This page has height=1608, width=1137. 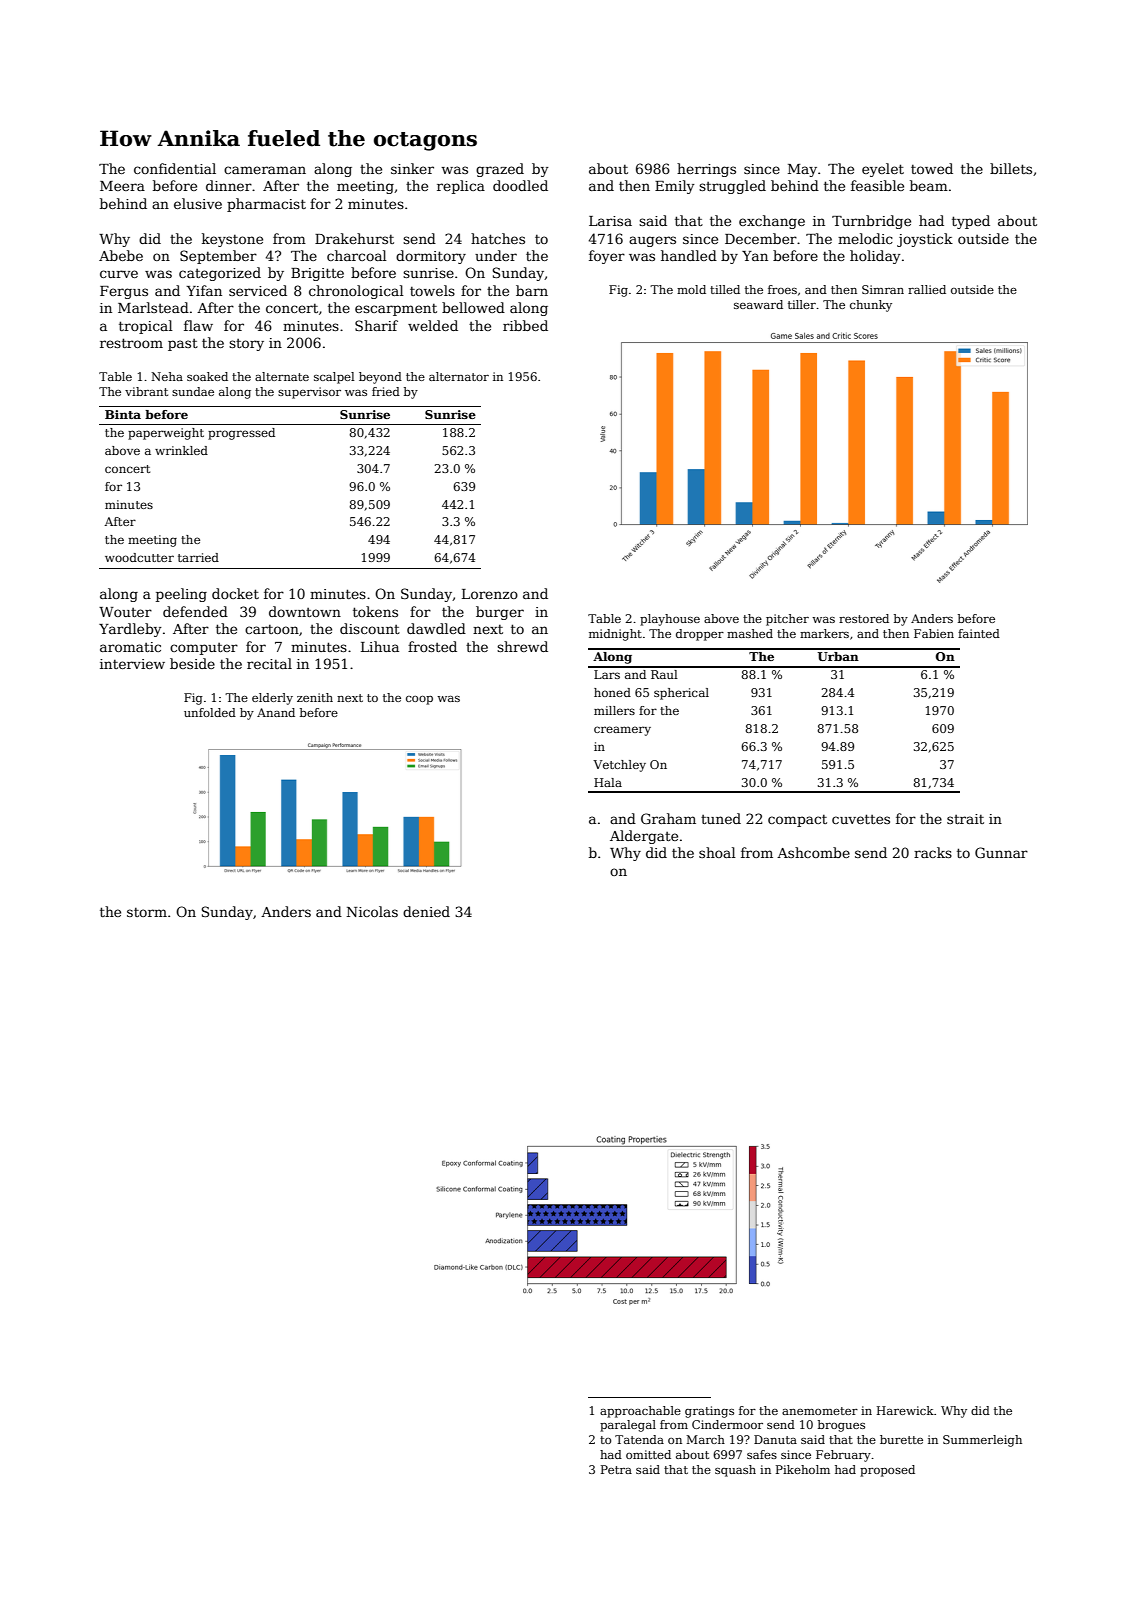 What do you see at coordinates (490, 594) in the page?
I see `Lorenzo` at bounding box center [490, 594].
